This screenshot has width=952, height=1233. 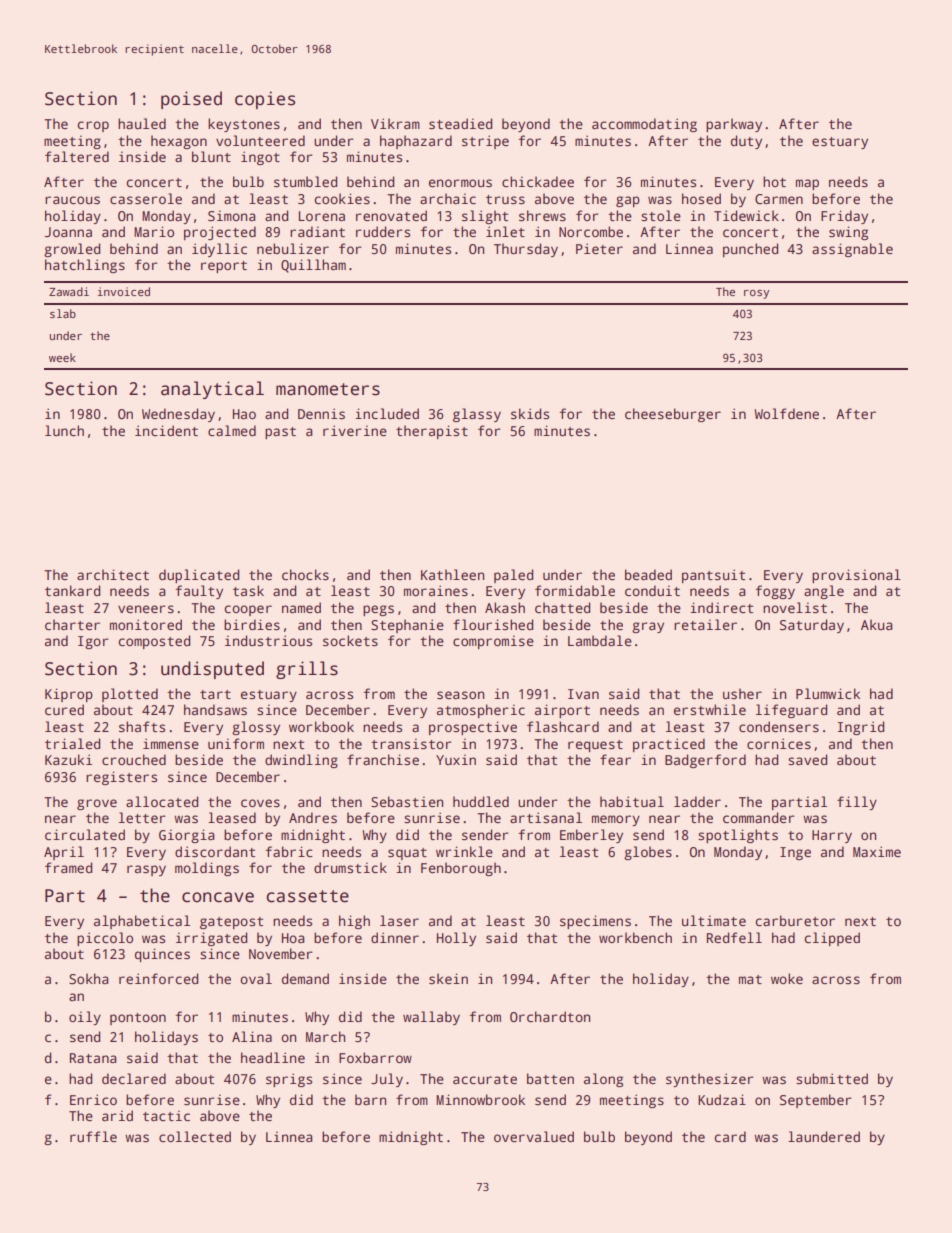 What do you see at coordinates (473, 728) in the screenshot?
I see `prospective` at bounding box center [473, 728].
